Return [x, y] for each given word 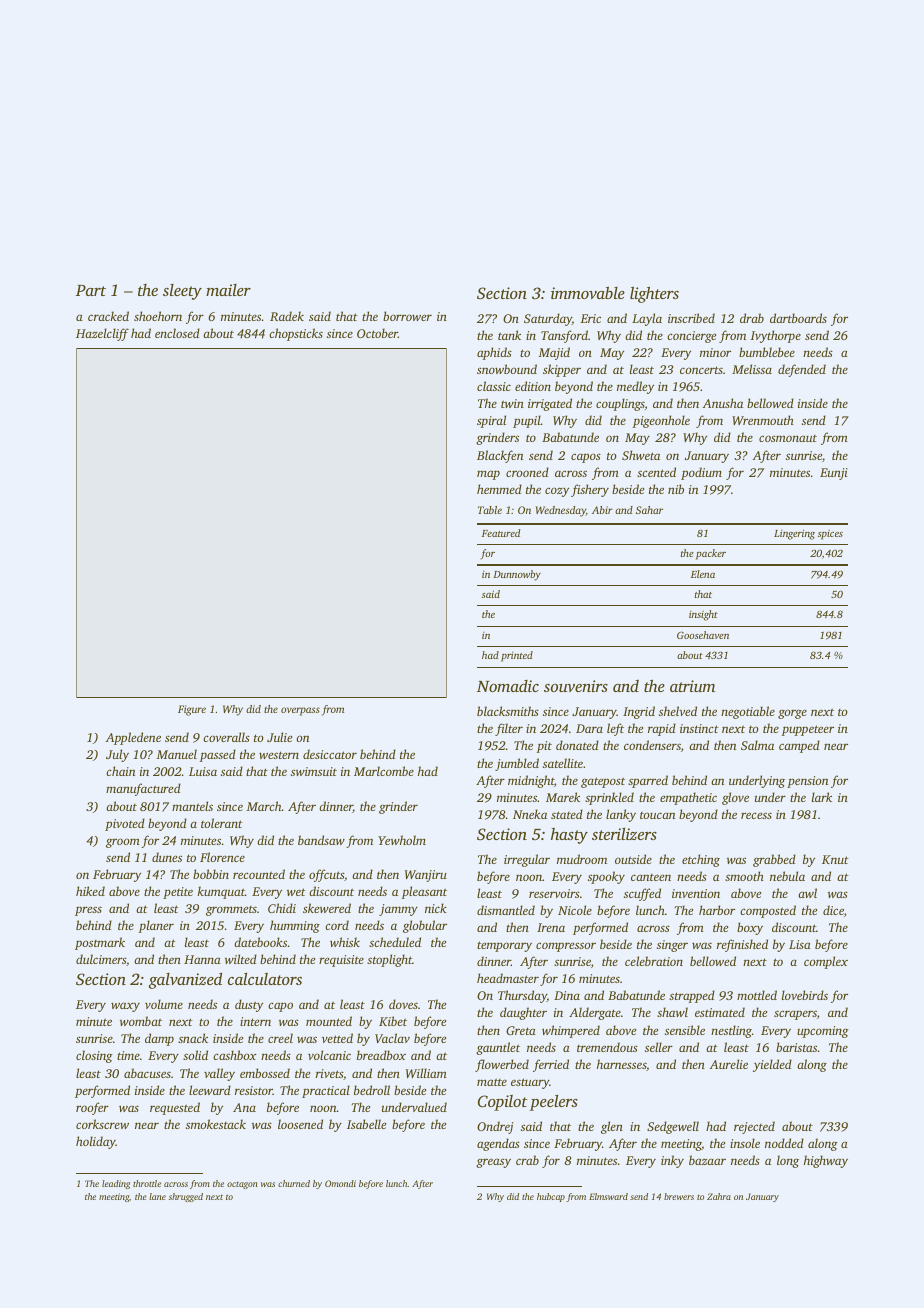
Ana [244, 1107]
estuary [530, 1083]
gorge [792, 714]
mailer [228, 290]
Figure [192, 710]
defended [802, 370]
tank [509, 335]
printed [517, 656]
